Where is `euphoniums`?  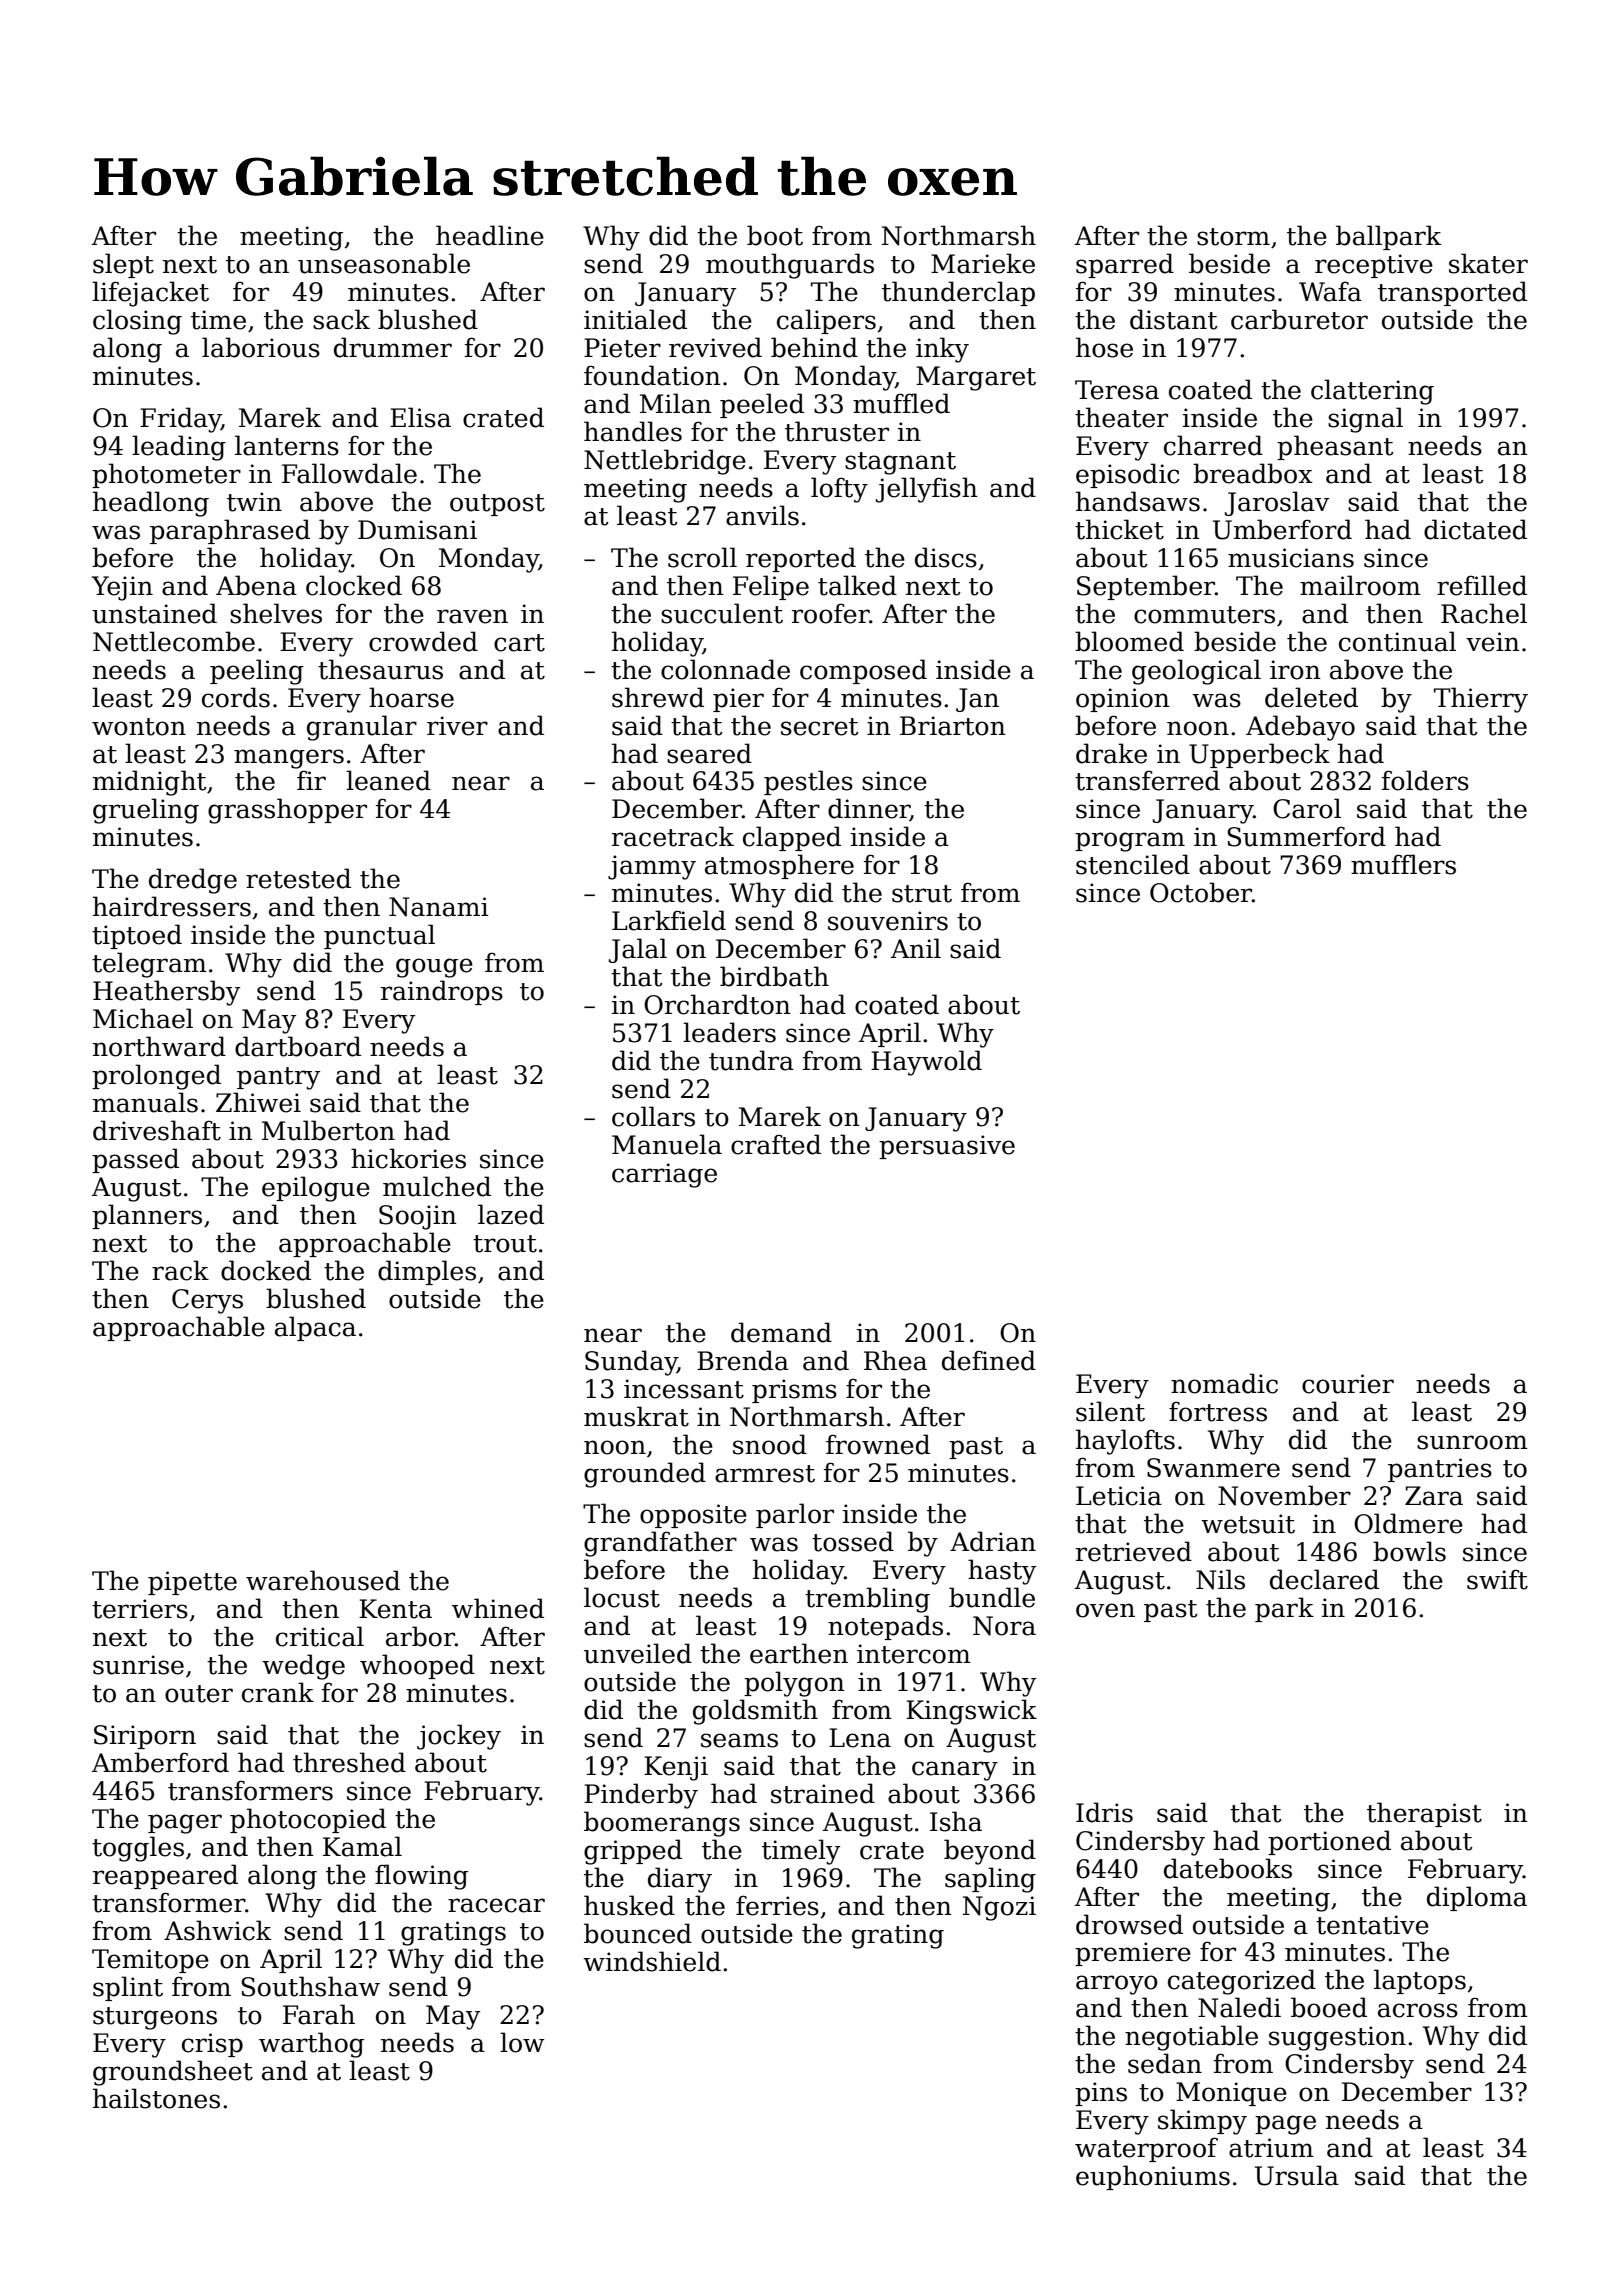 euphoniums is located at coordinates (1153, 2177).
